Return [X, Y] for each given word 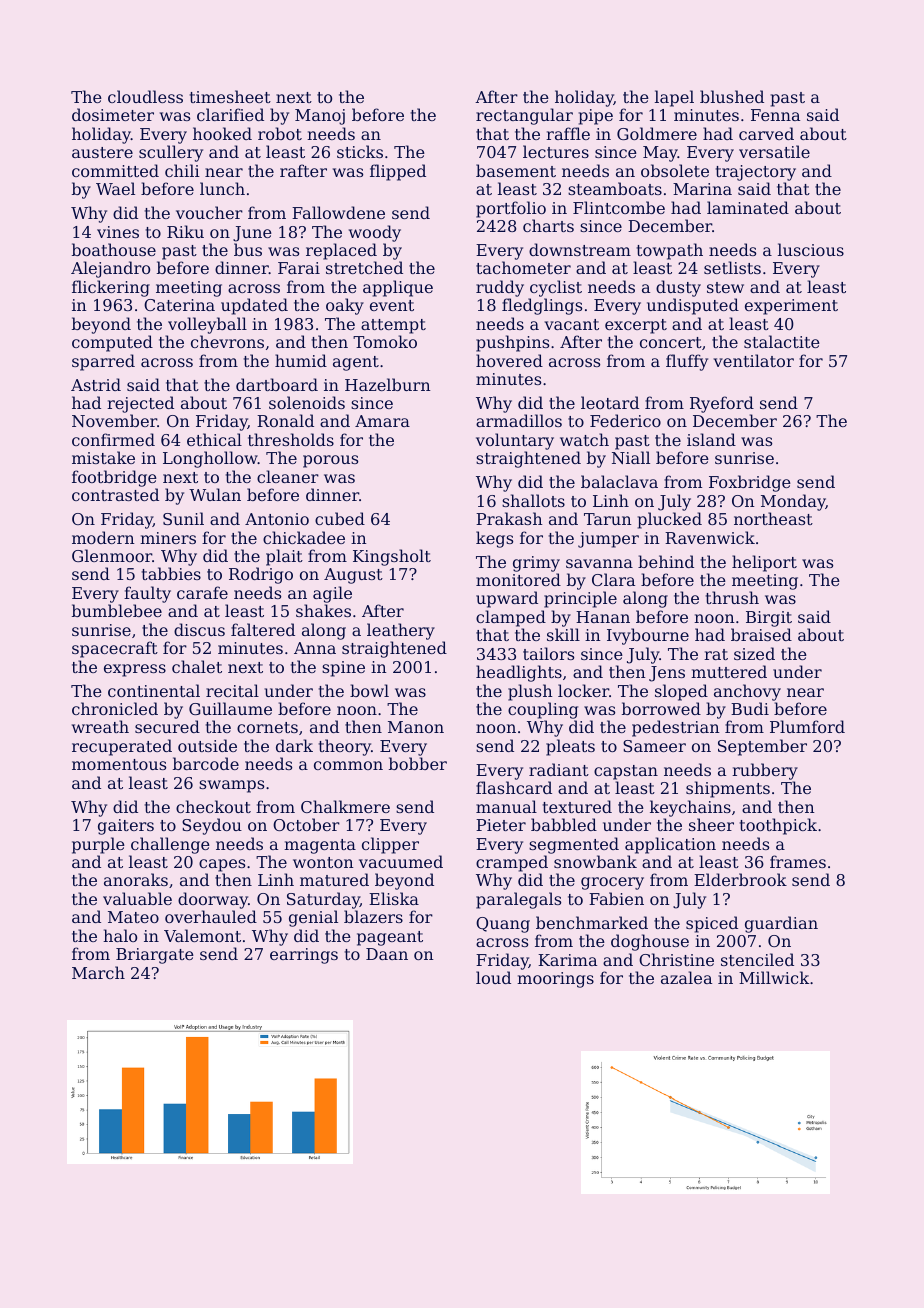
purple [98, 845]
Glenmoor [112, 555]
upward [507, 599]
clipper [390, 845]
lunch [222, 188]
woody [375, 233]
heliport [764, 563]
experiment [791, 307]
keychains [690, 808]
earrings [304, 956]
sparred [103, 362]
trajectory [756, 173]
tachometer [523, 267]
